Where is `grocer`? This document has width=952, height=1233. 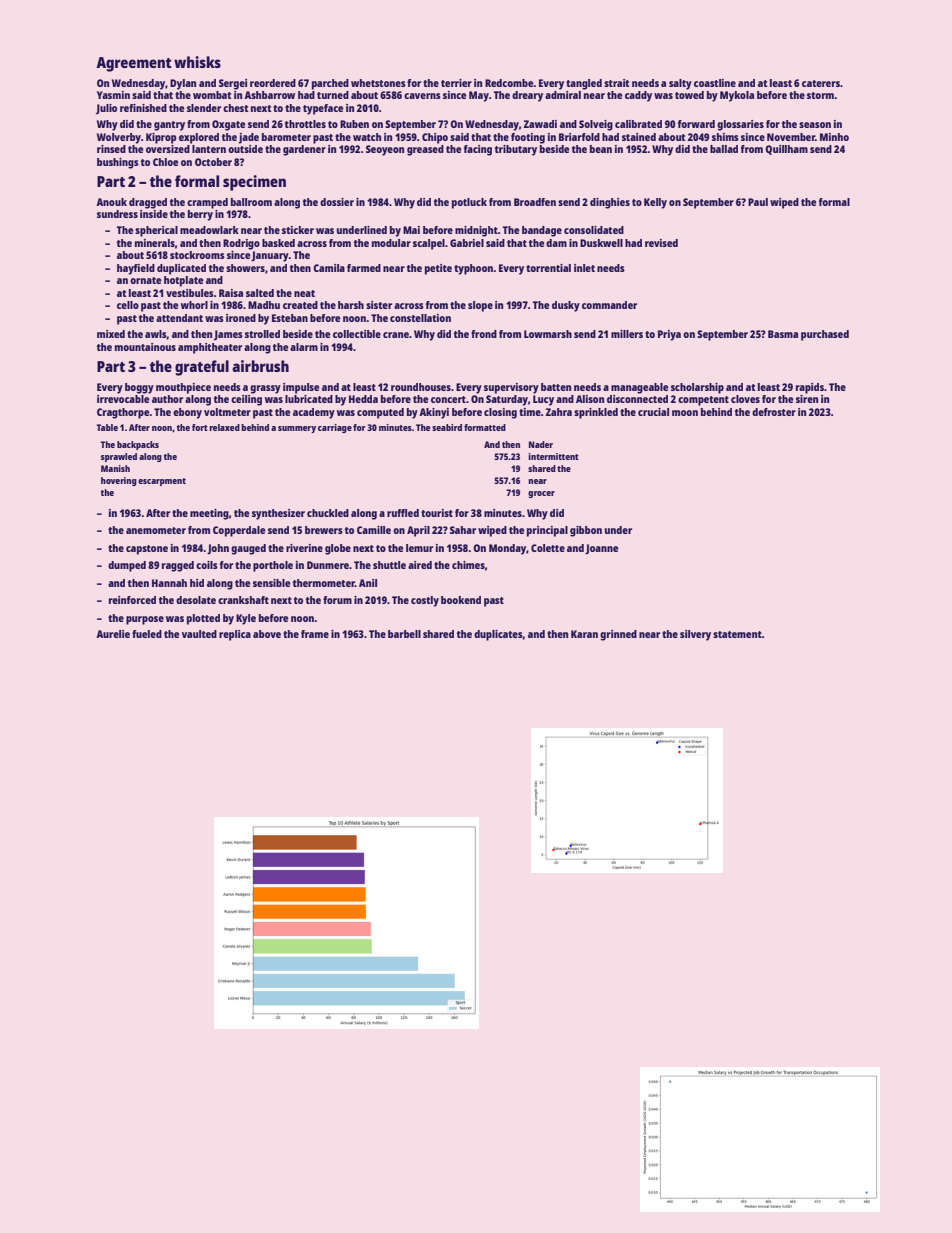
grocer is located at coordinates (541, 494).
